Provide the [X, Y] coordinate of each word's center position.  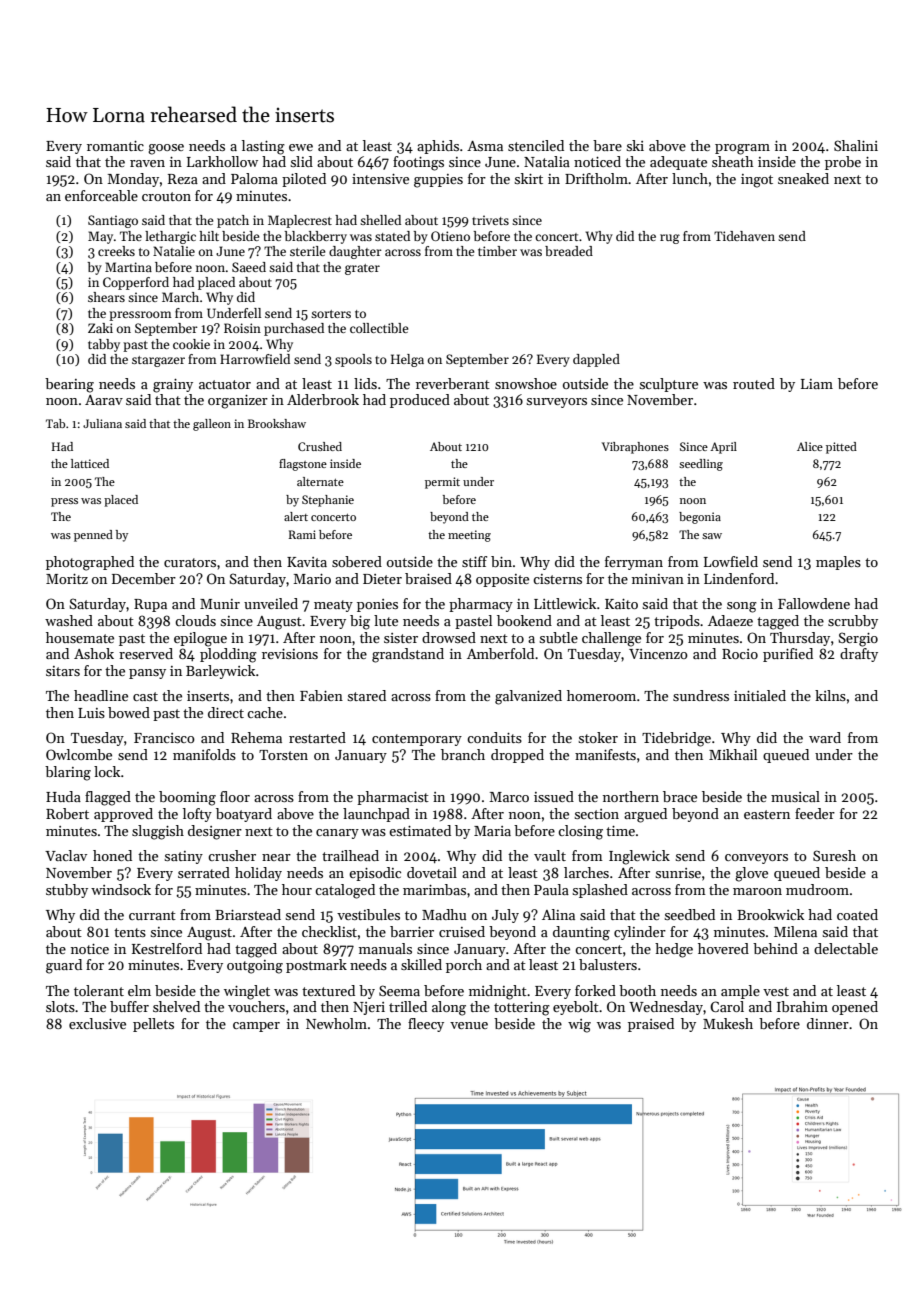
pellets [153, 1025]
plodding [228, 655]
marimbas [434, 889]
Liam [817, 384]
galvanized [528, 697]
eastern [767, 814]
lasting [263, 147]
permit [442, 483]
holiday [258, 874]
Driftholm [596, 178]
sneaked [803, 178]
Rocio [740, 654]
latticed [90, 463]
